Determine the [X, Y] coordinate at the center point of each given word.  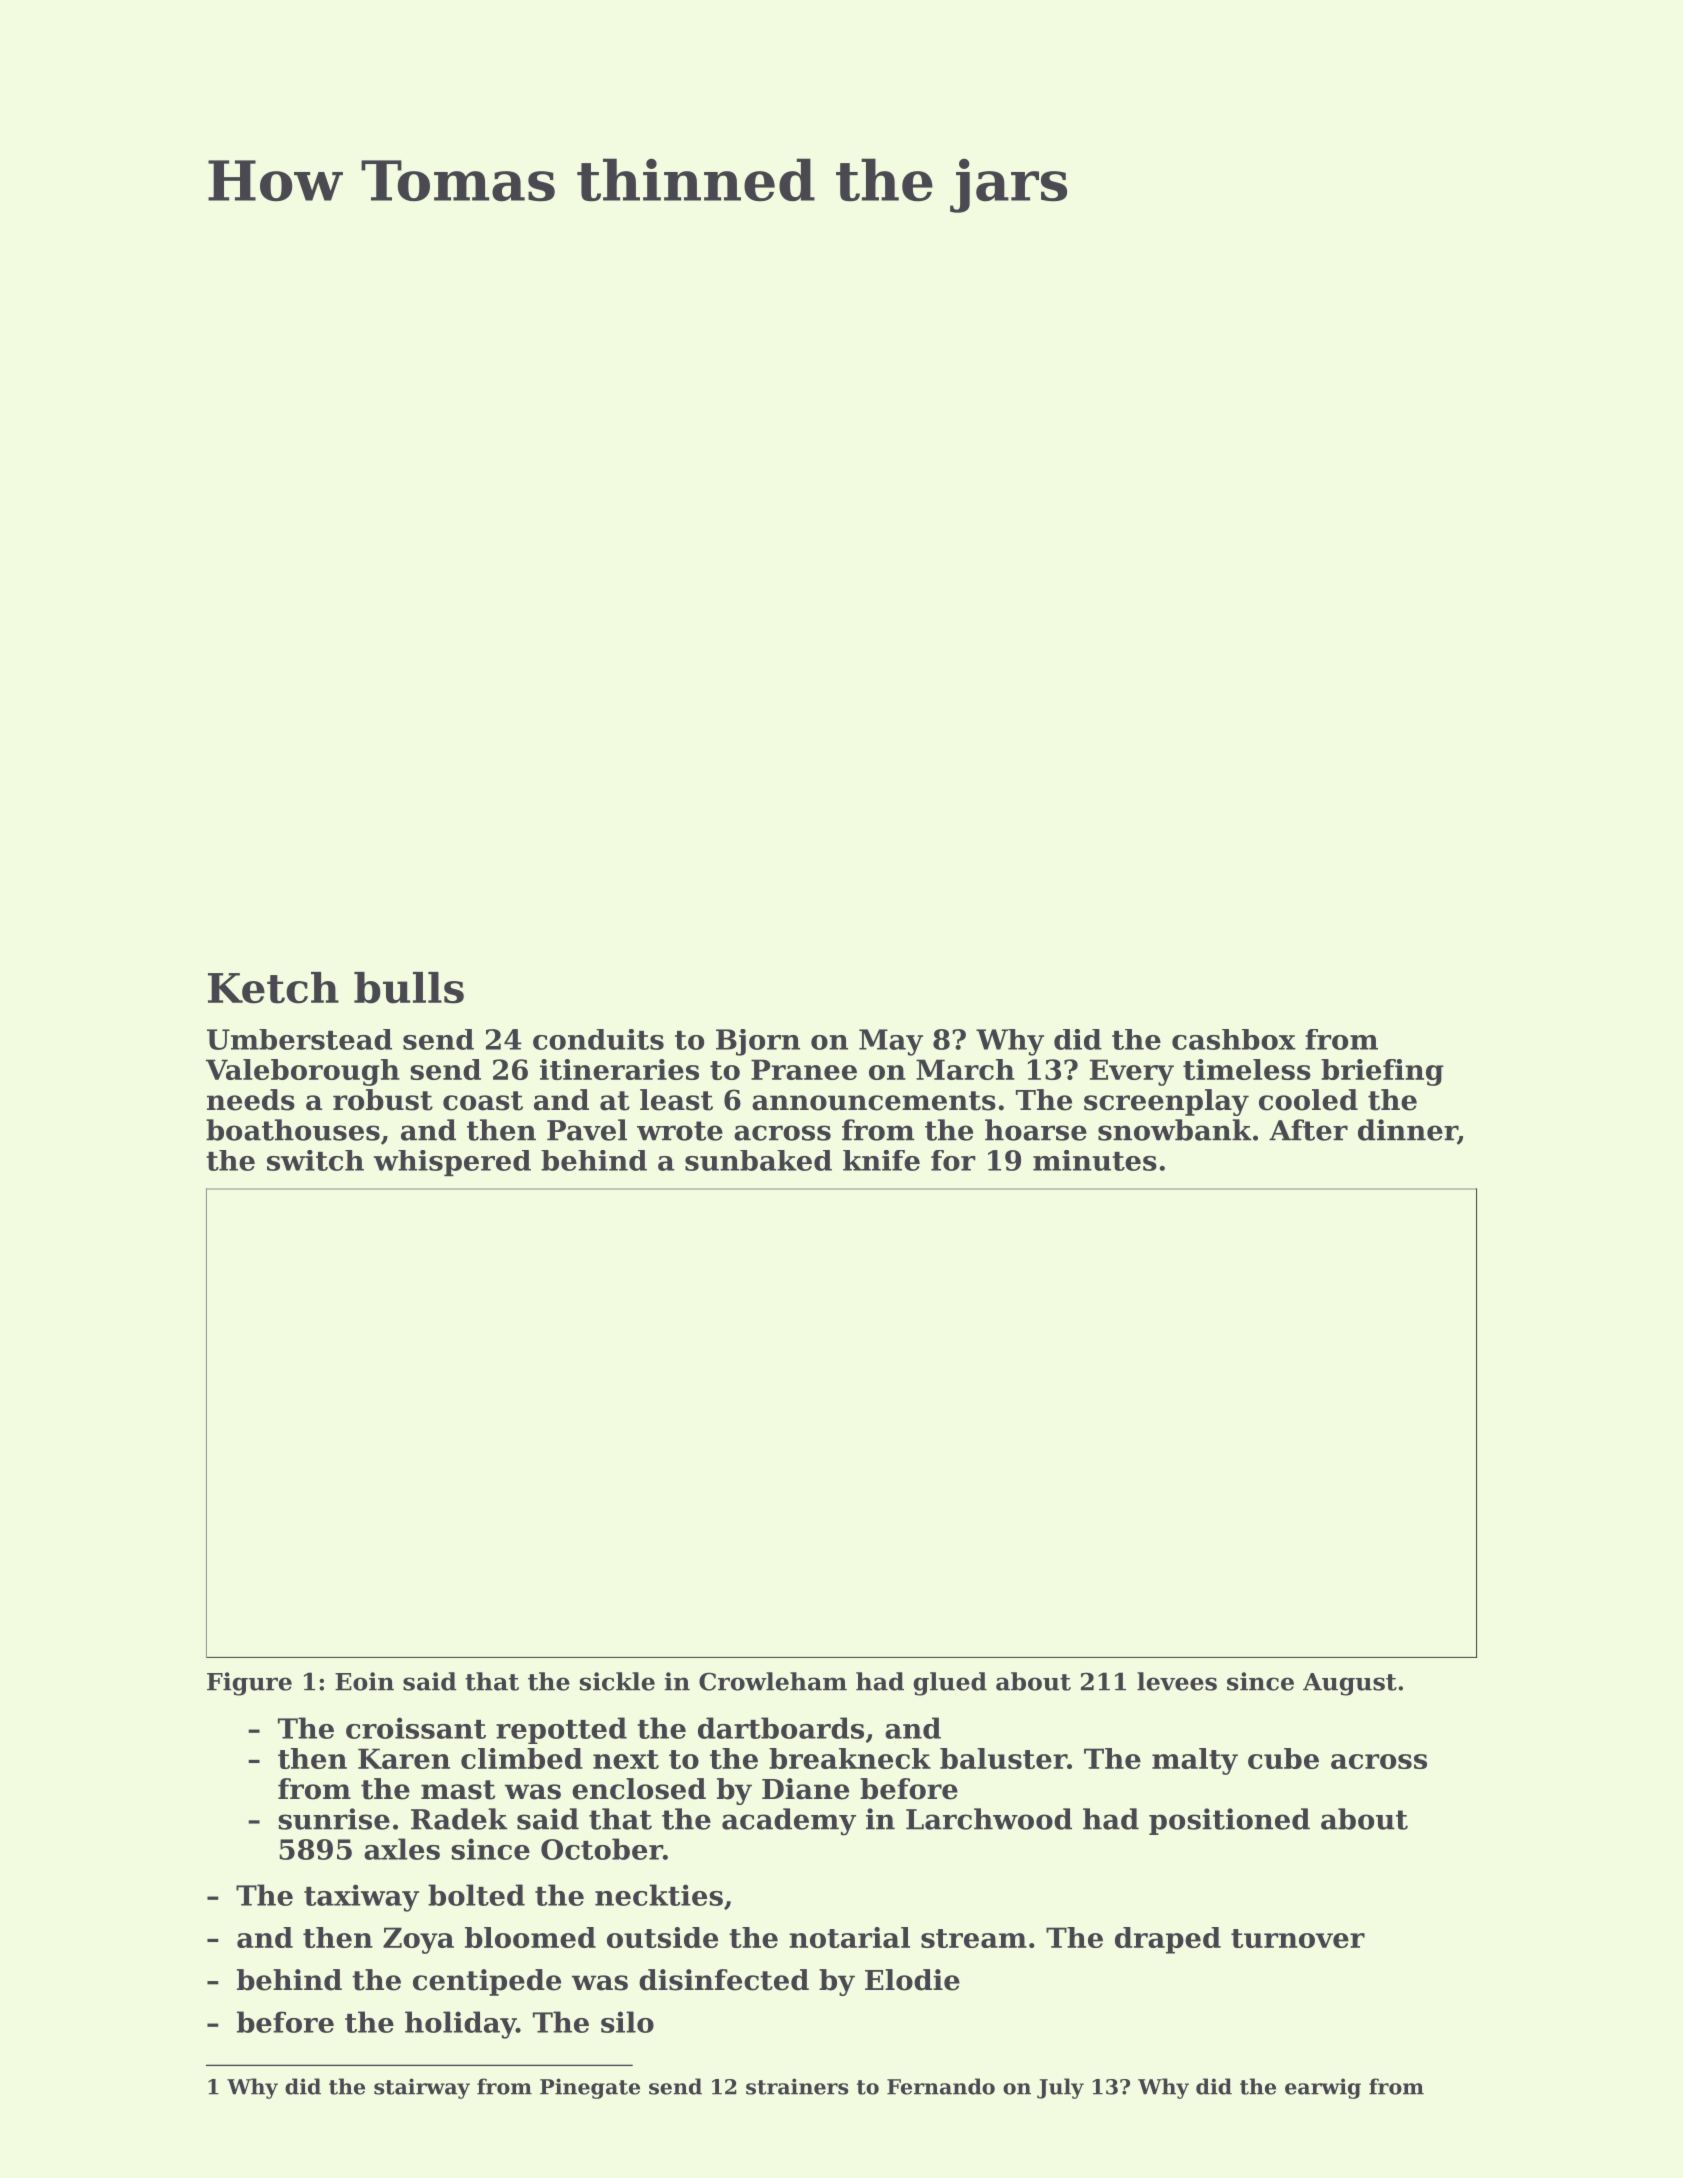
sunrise [334, 1819]
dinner [1408, 1131]
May [891, 1042]
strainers [797, 2086]
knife [881, 1160]
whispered [452, 1163]
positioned [1229, 1821]
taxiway [361, 1898]
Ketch [273, 988]
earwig [1323, 2088]
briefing [1382, 1072]
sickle [617, 1681]
